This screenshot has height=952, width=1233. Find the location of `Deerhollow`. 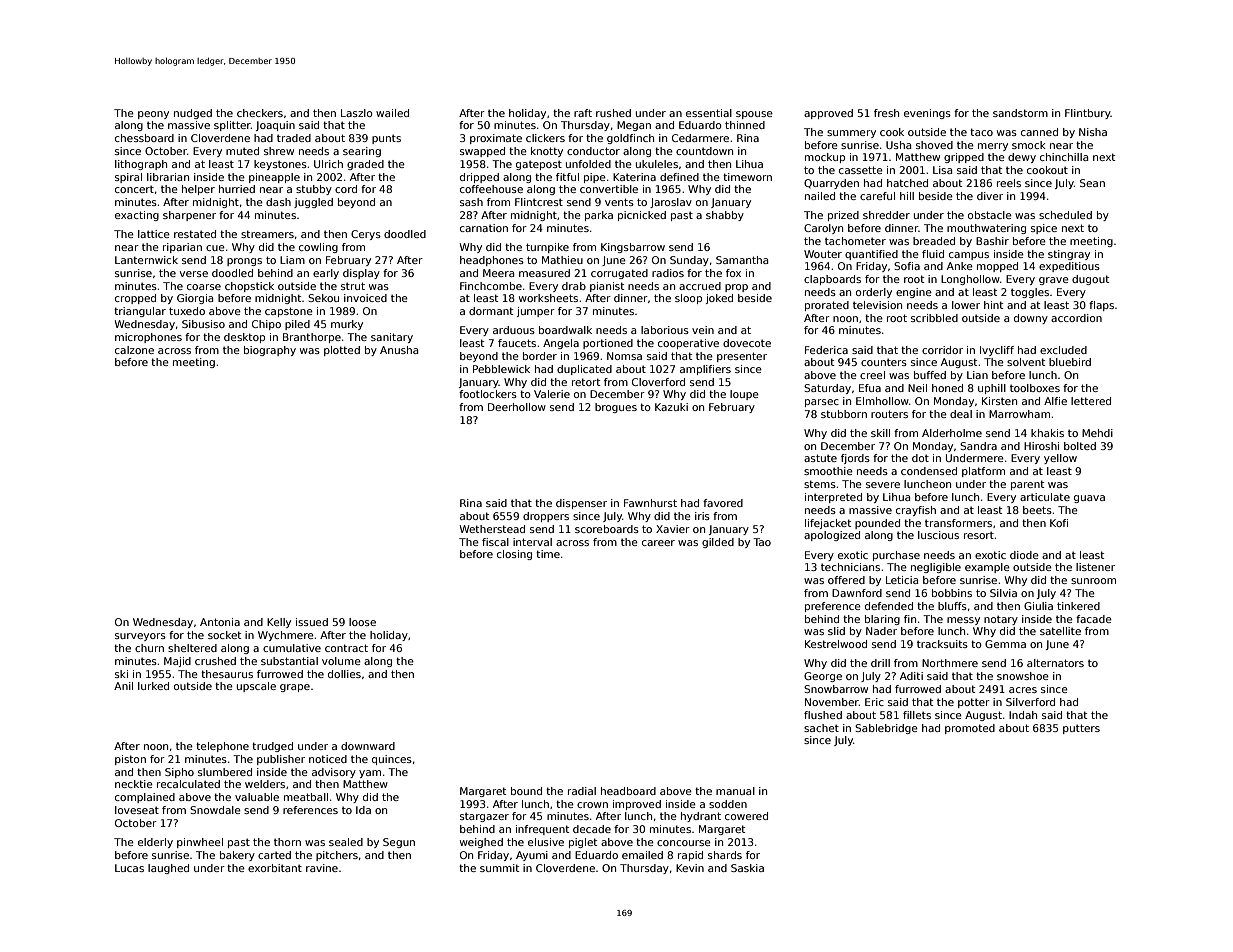

Deerhollow is located at coordinates (517, 407).
